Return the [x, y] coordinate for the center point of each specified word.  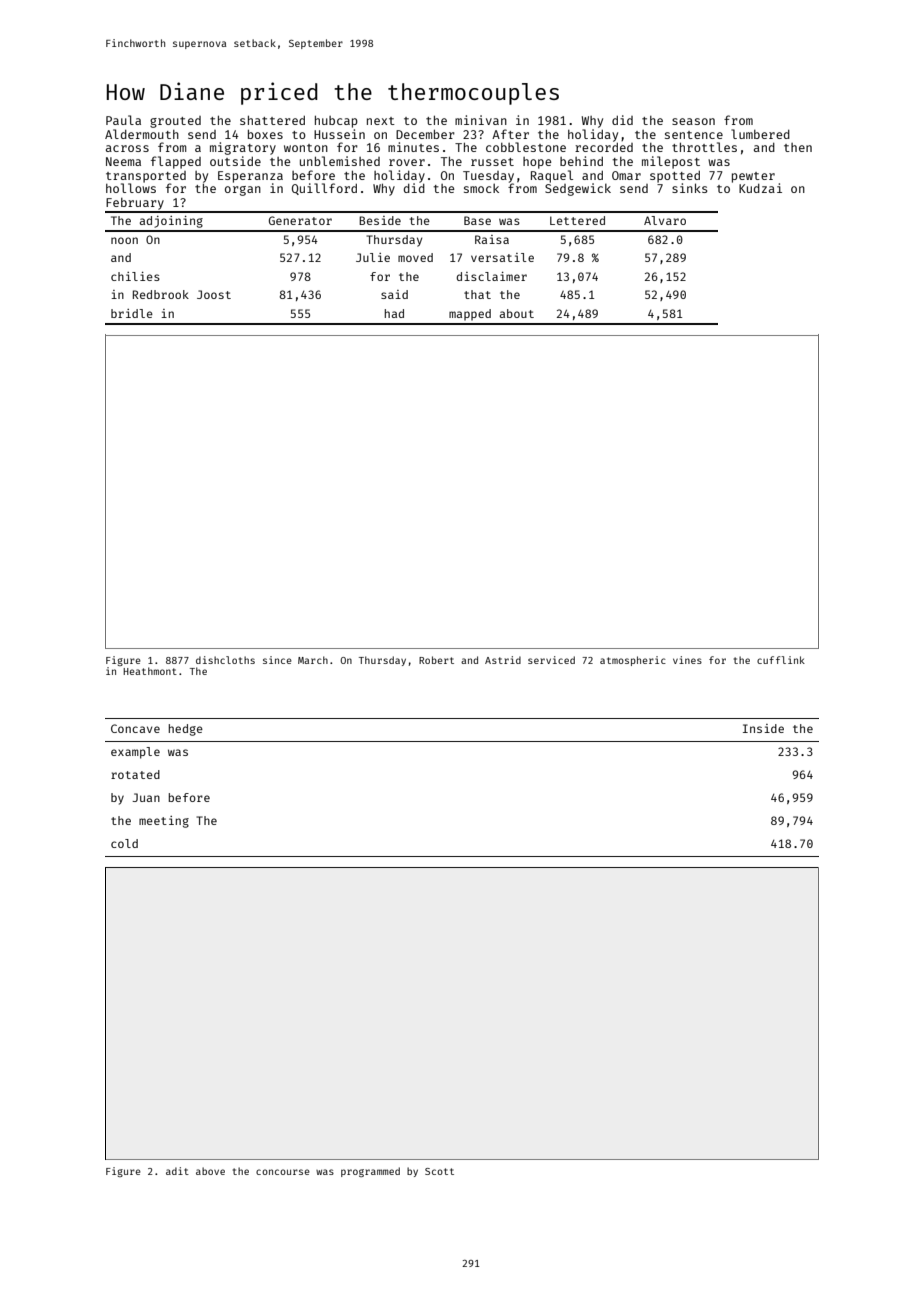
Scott [439, 1171]
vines [687, 660]
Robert [436, 660]
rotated [135, 774]
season [693, 121]
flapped [176, 162]
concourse [283, 1172]
